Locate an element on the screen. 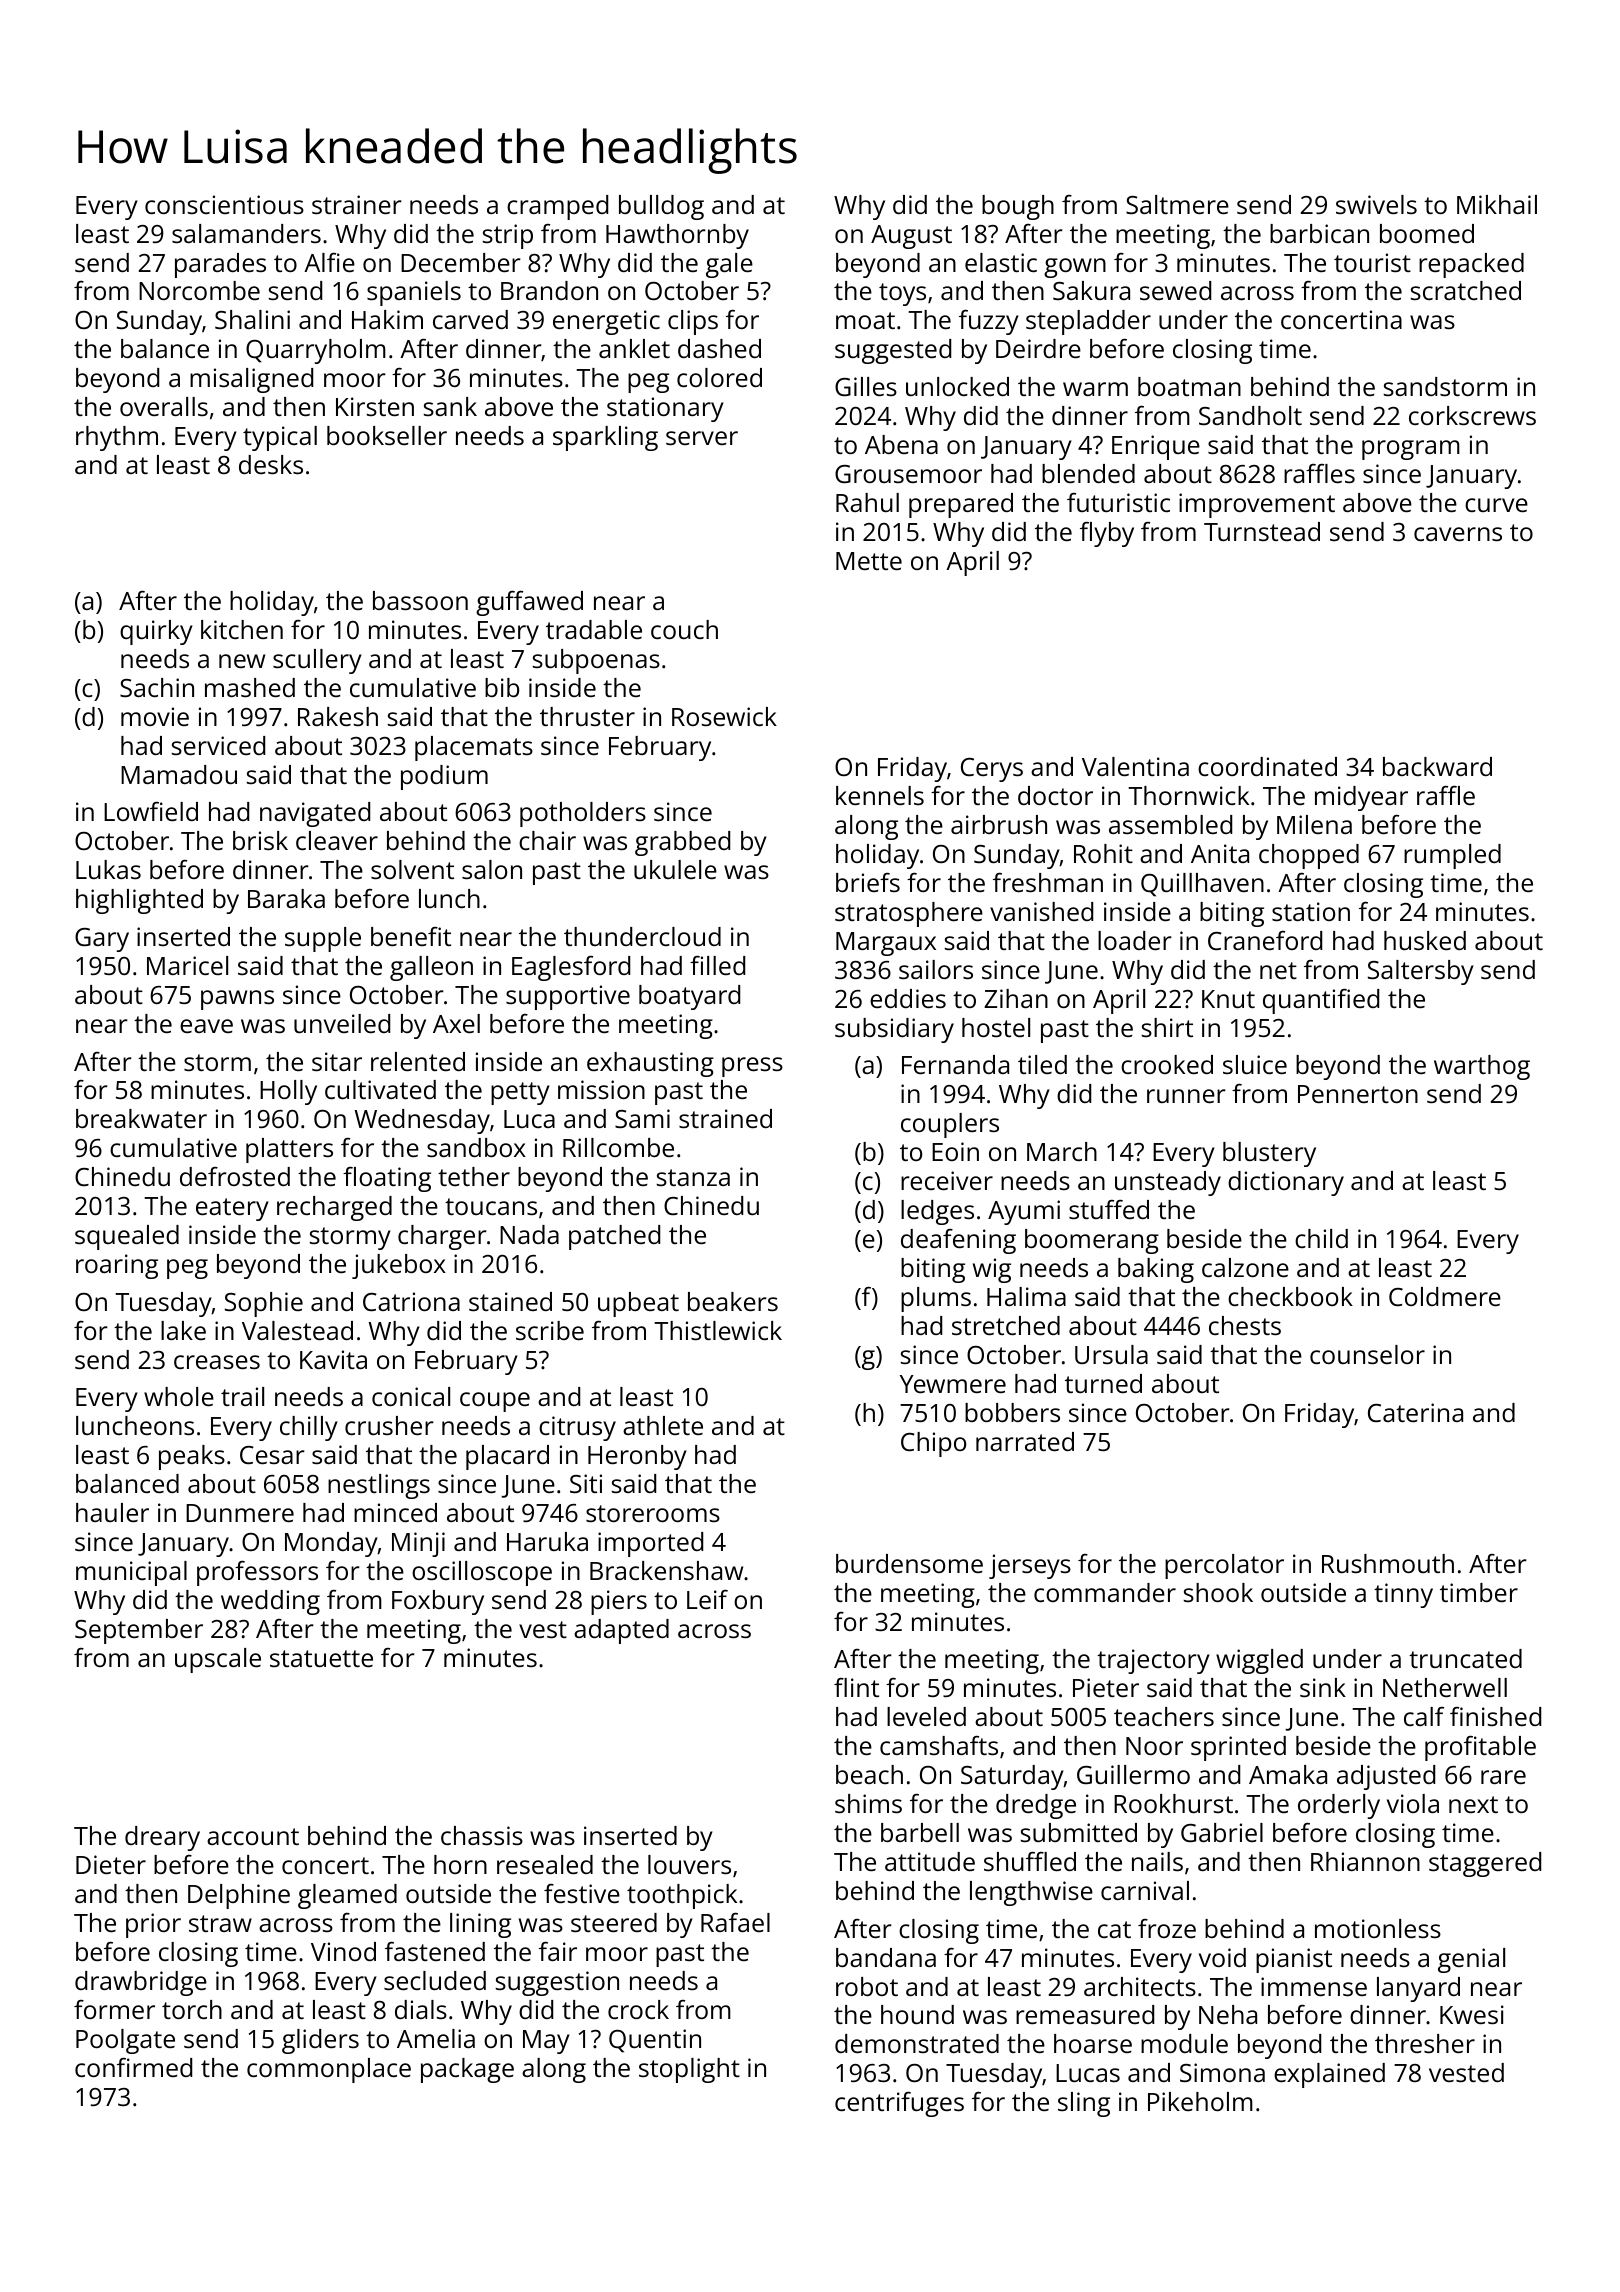  chassis is located at coordinates (482, 1835).
